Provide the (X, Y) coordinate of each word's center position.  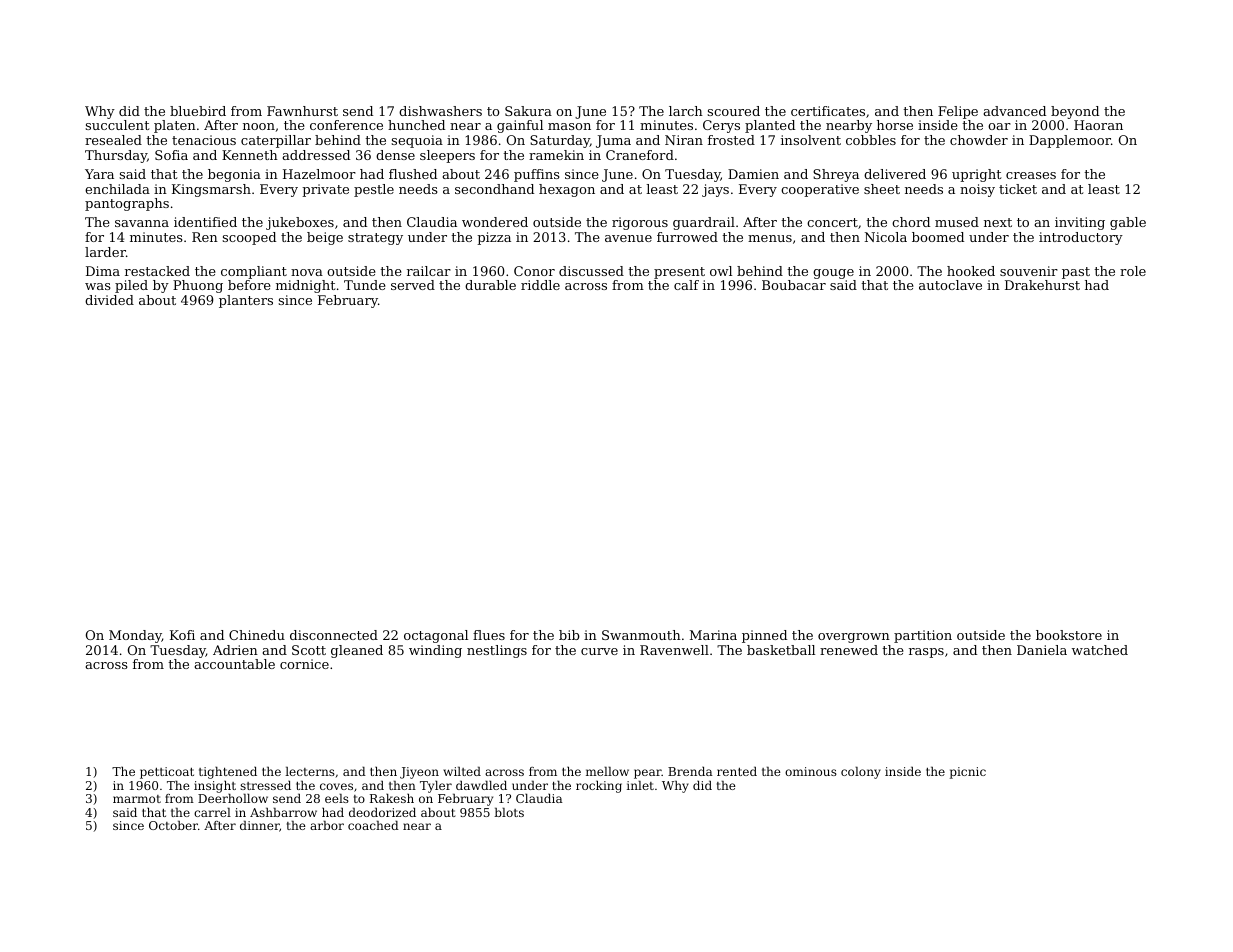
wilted (462, 771)
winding (435, 651)
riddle (540, 285)
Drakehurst (1042, 285)
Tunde (365, 285)
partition (923, 636)
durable (490, 285)
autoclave (950, 285)
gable (1128, 223)
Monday (135, 636)
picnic (968, 773)
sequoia (417, 141)
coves (336, 786)
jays (715, 190)
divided (109, 300)
